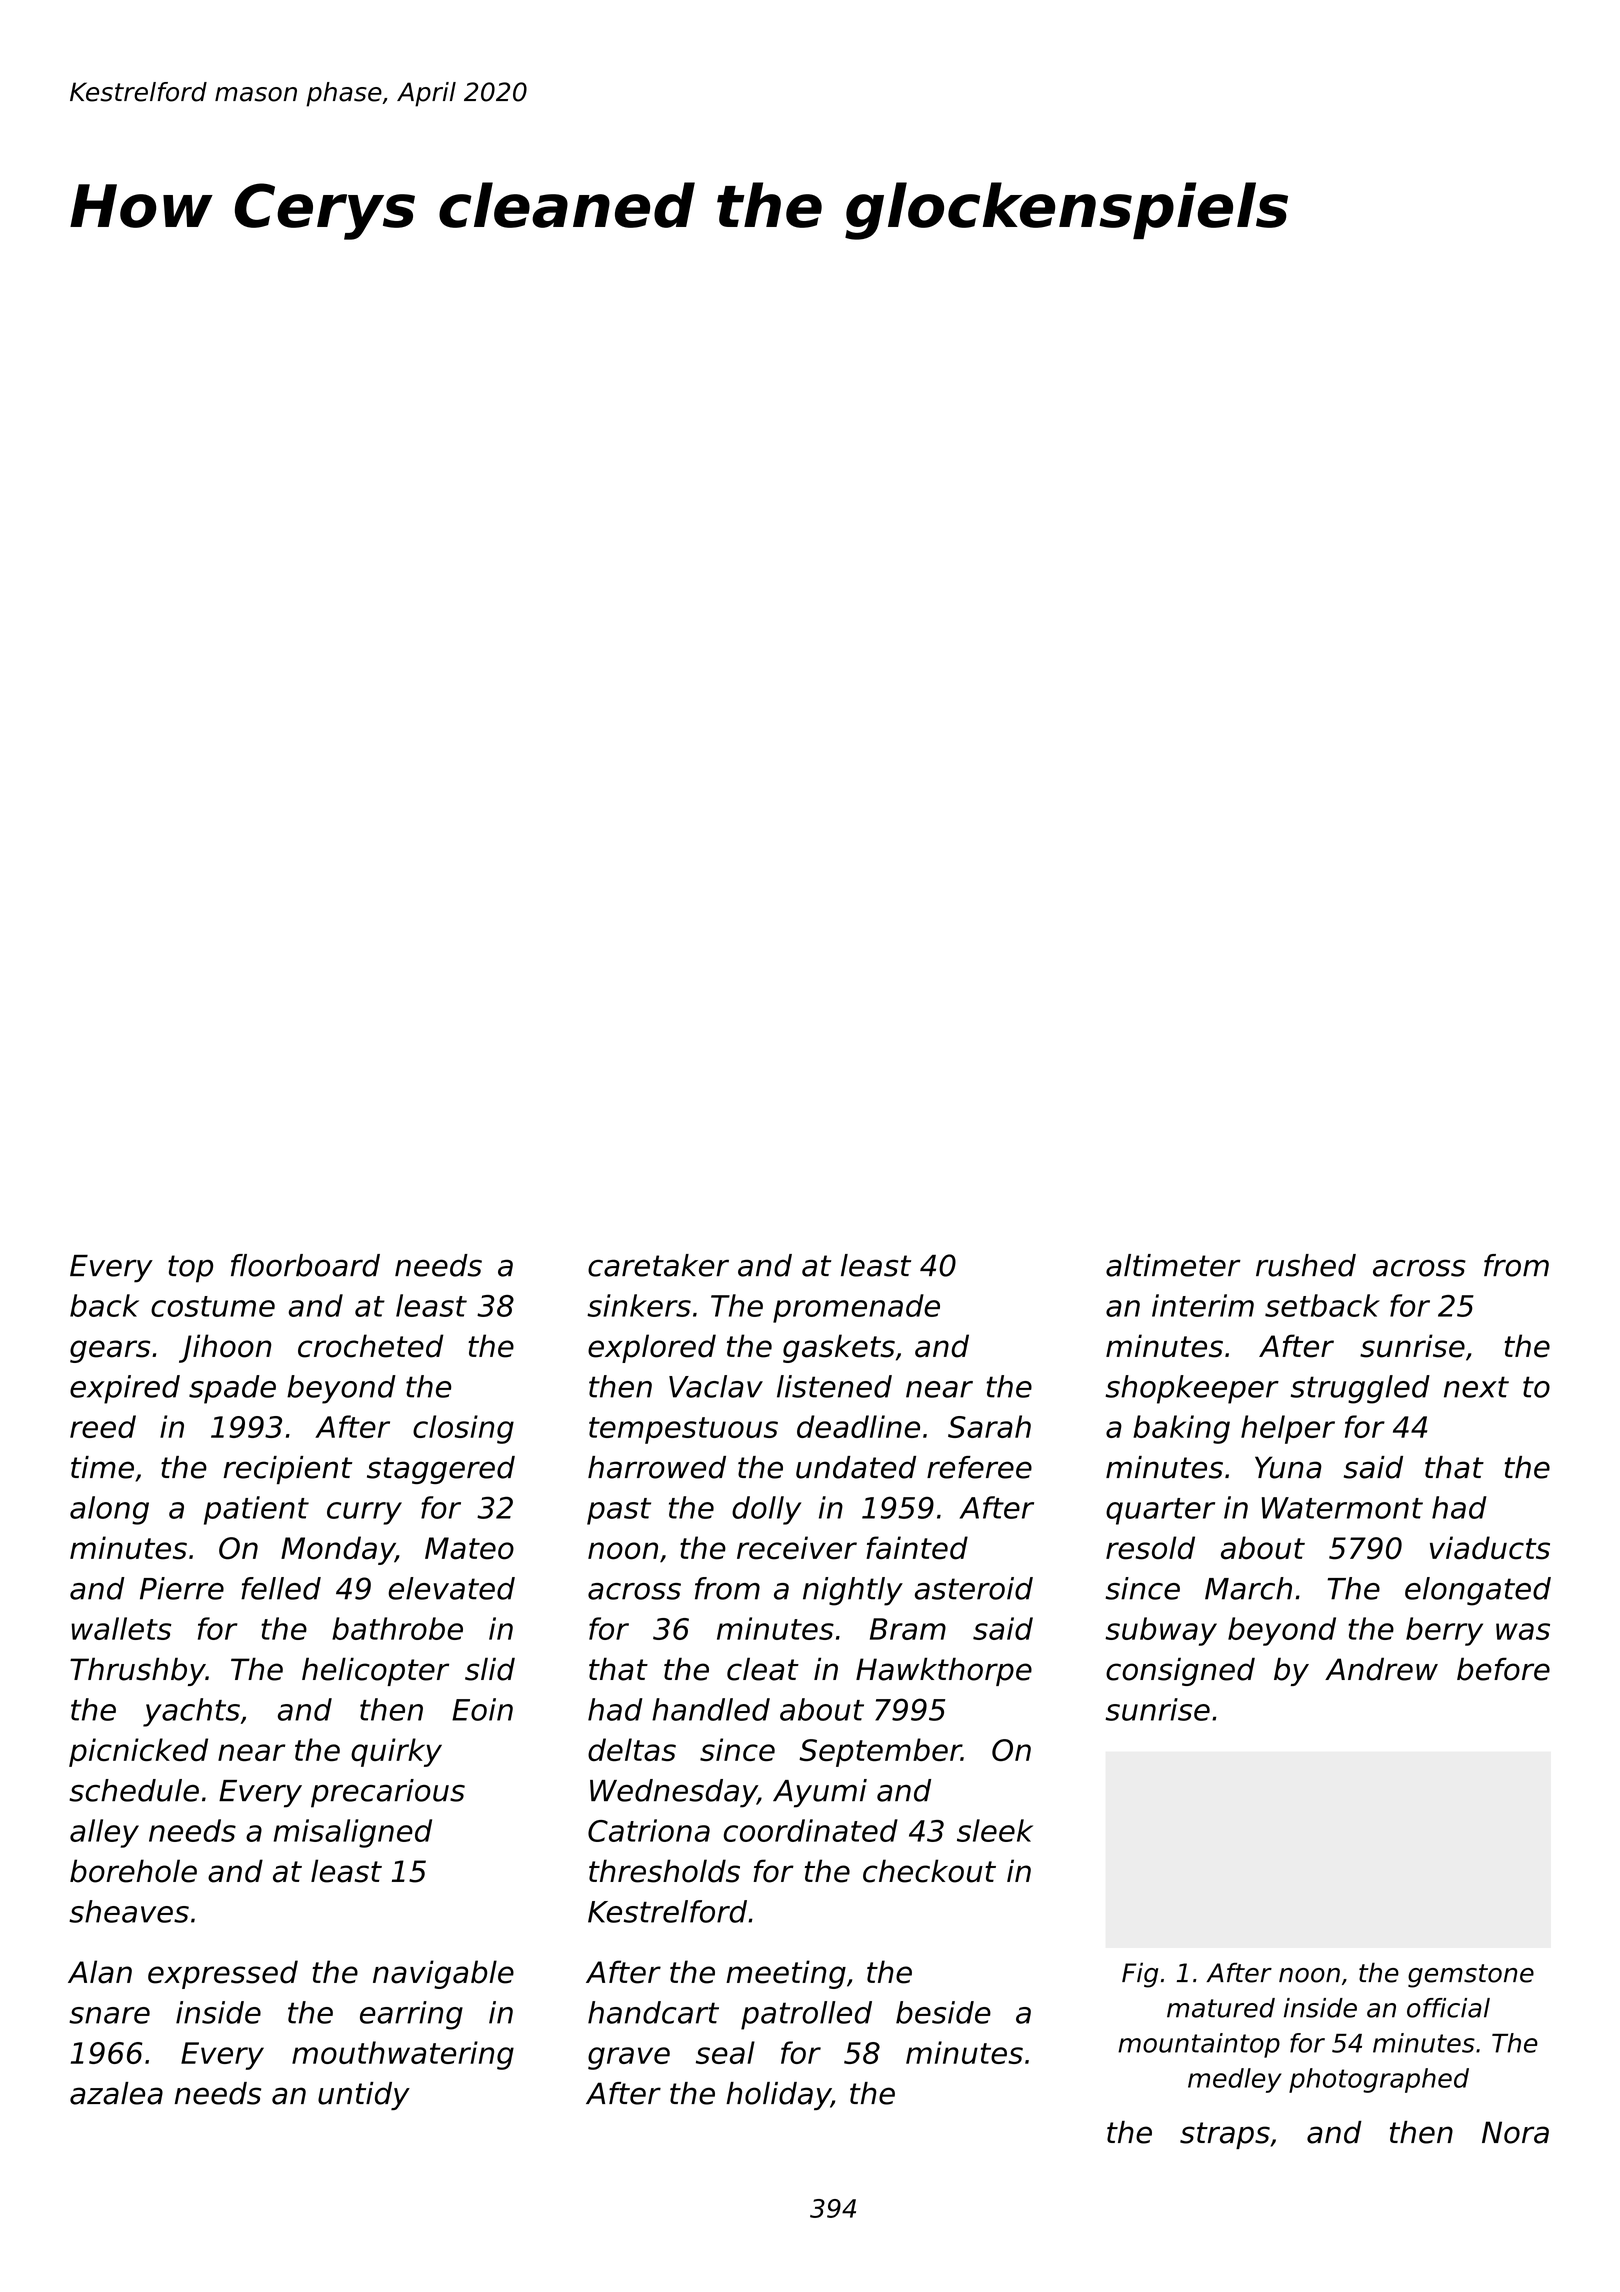 The height and width of the screenshot is (2292, 1620). I want to click on untidy, so click(364, 2096).
